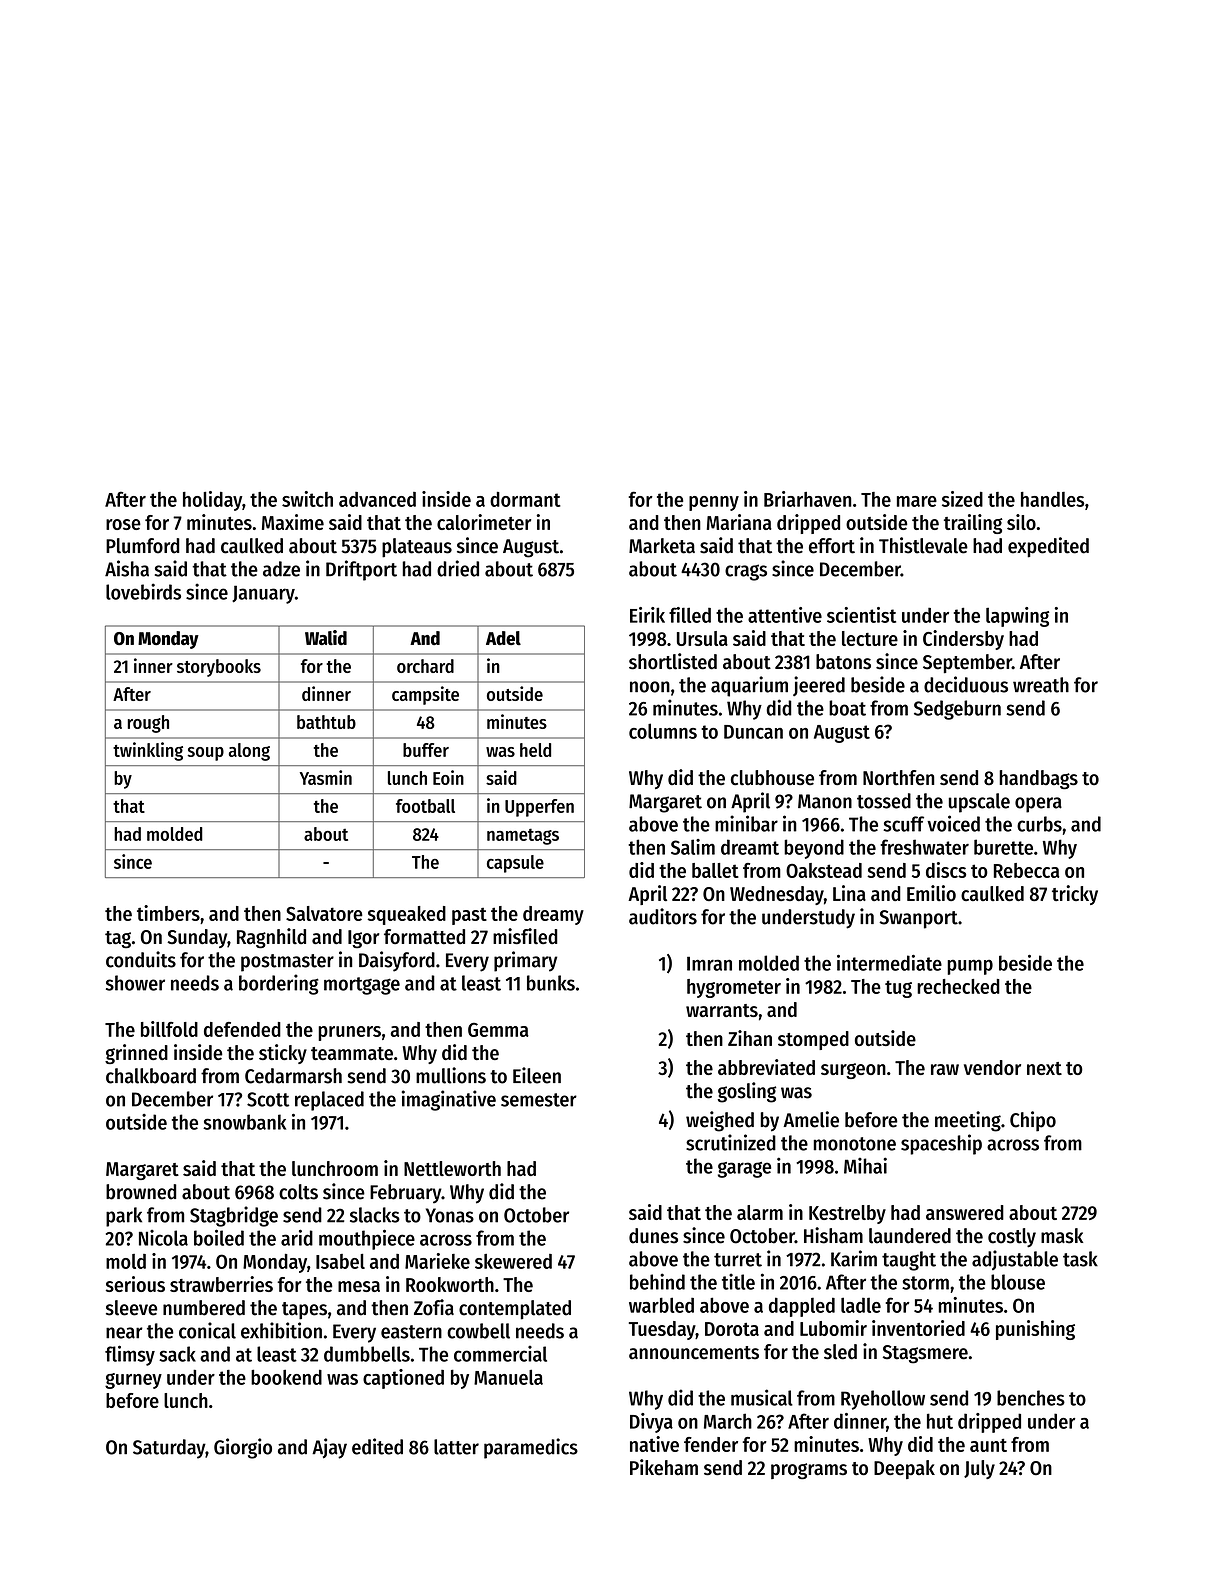  What do you see at coordinates (664, 1467) in the image?
I see `Pikeham` at bounding box center [664, 1467].
